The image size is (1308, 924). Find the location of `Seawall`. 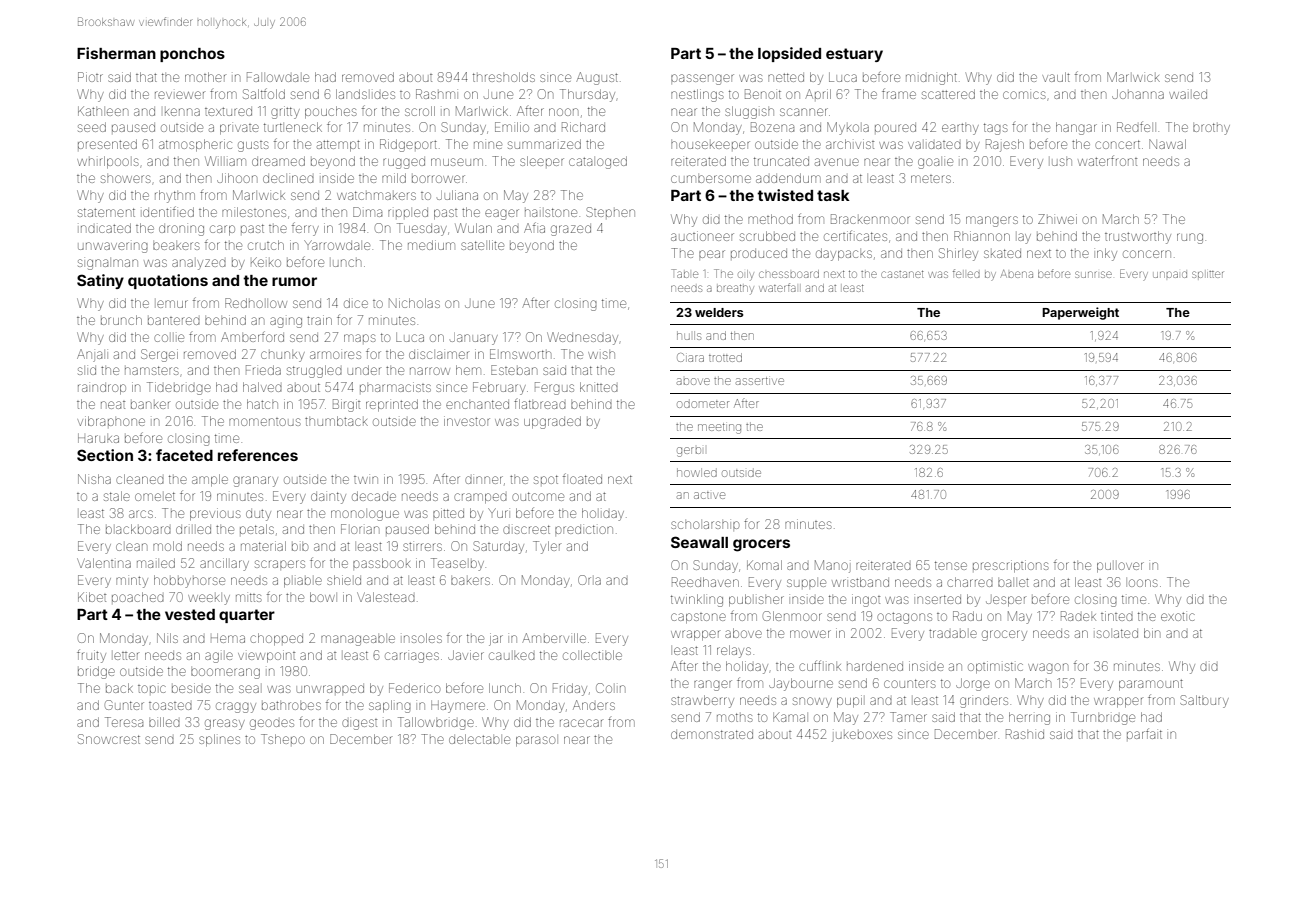

Seawall is located at coordinates (699, 542).
